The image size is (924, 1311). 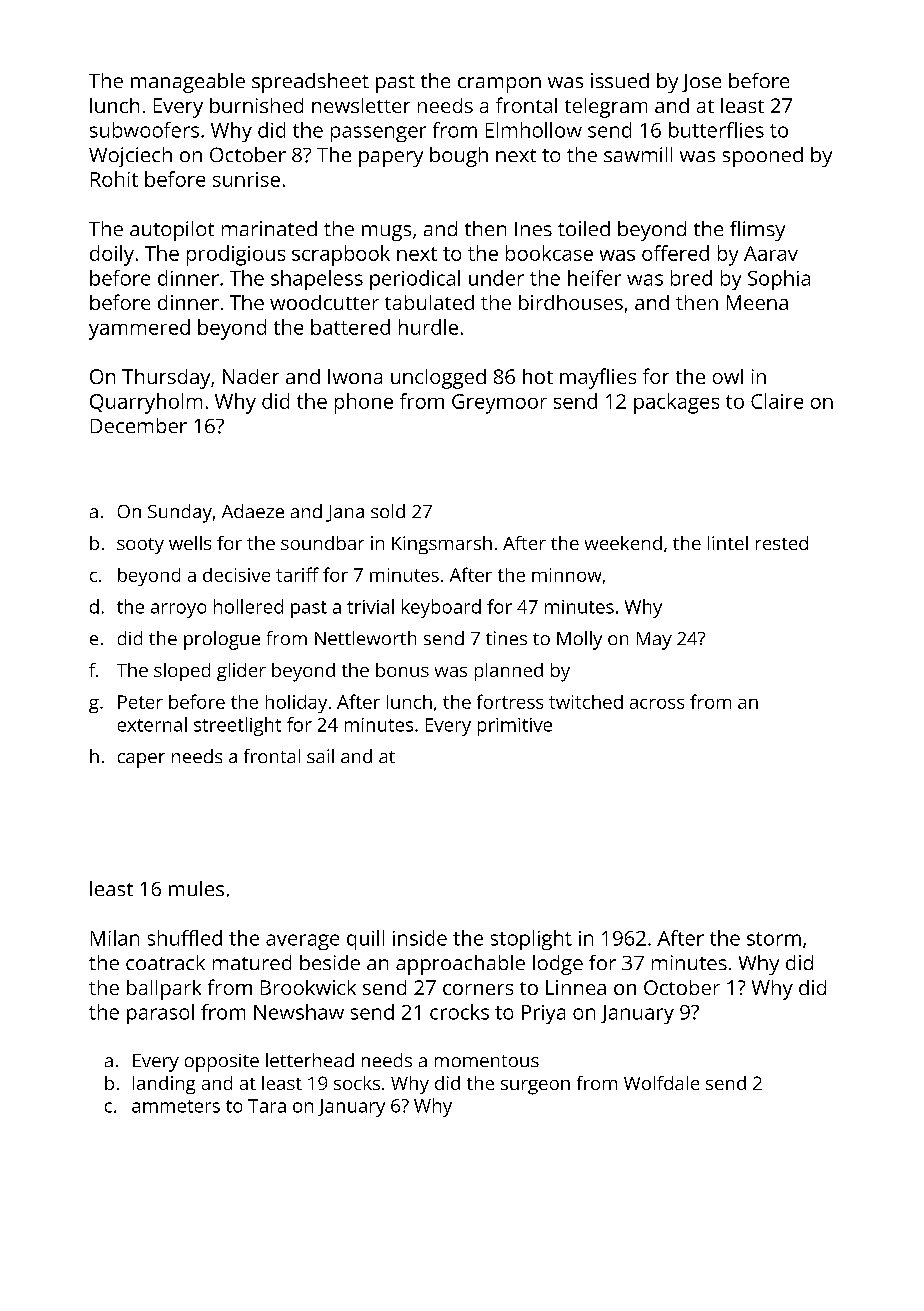 I want to click on December, so click(x=139, y=425).
